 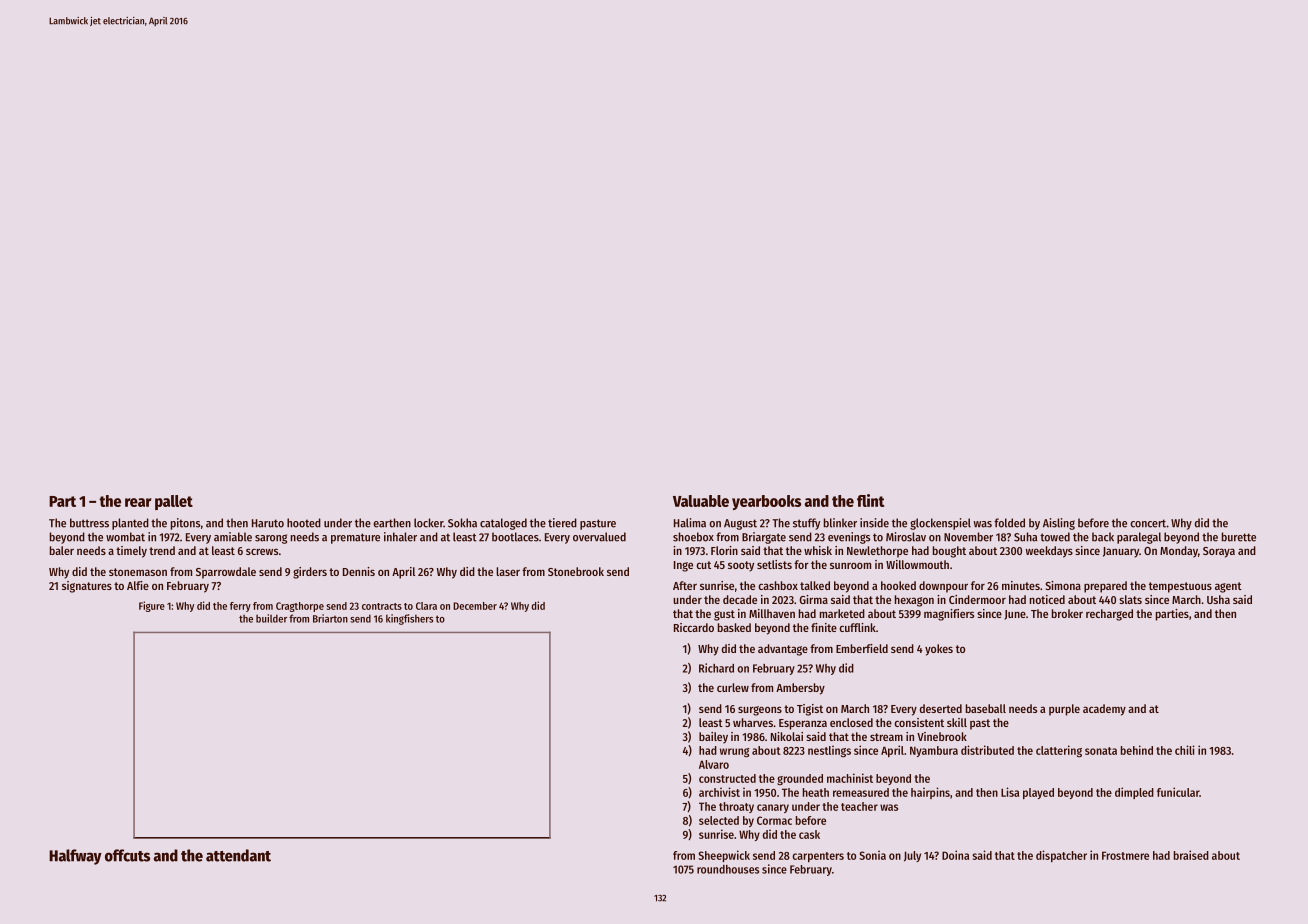 What do you see at coordinates (941, 708) in the document?
I see `deserted` at bounding box center [941, 708].
